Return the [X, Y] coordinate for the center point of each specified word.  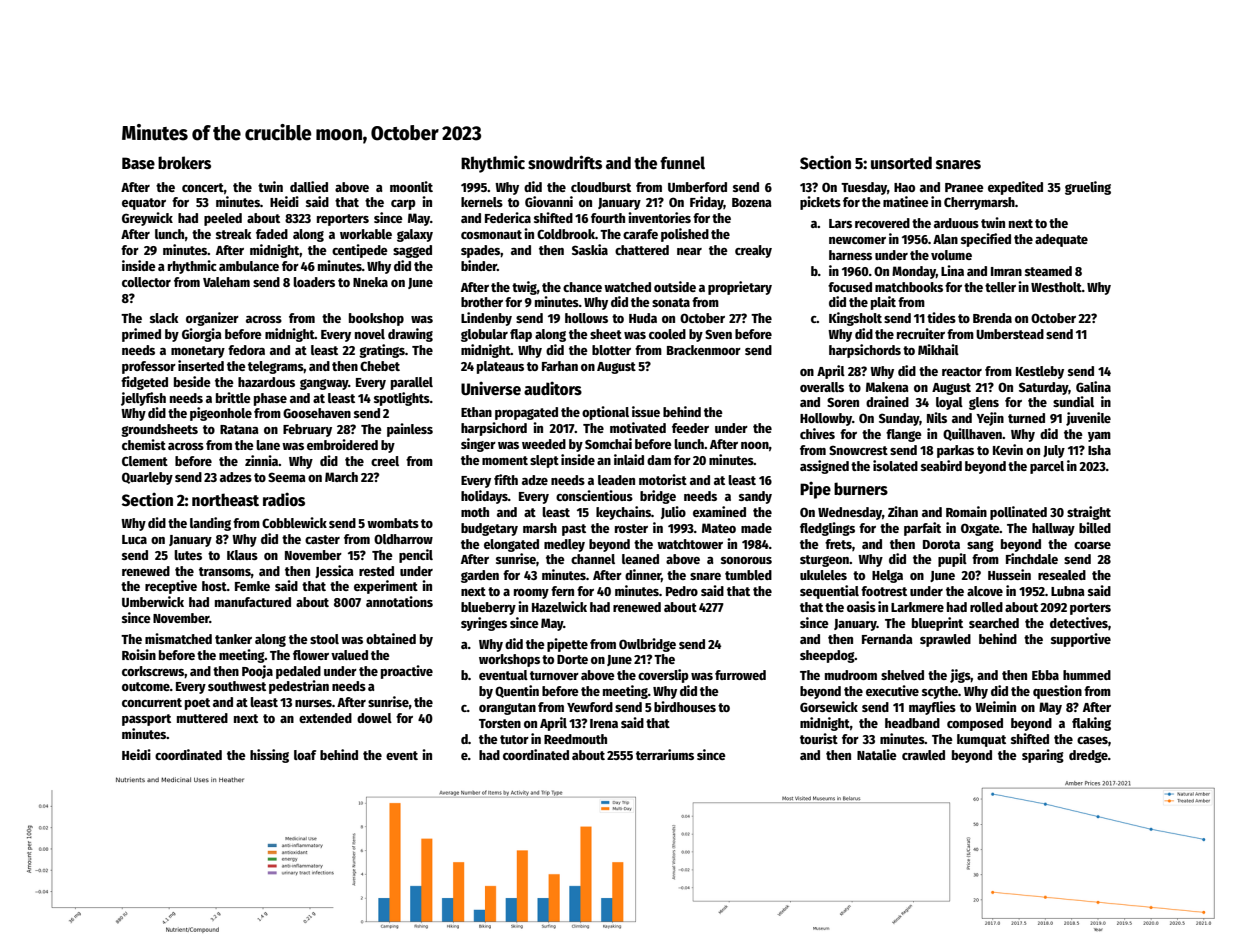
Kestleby [1040, 372]
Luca [134, 539]
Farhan [560, 366]
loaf [305, 755]
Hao [904, 187]
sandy [755, 497]
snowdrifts [565, 162]
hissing [269, 756]
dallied [309, 186]
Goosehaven [317, 413]
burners [861, 489]
